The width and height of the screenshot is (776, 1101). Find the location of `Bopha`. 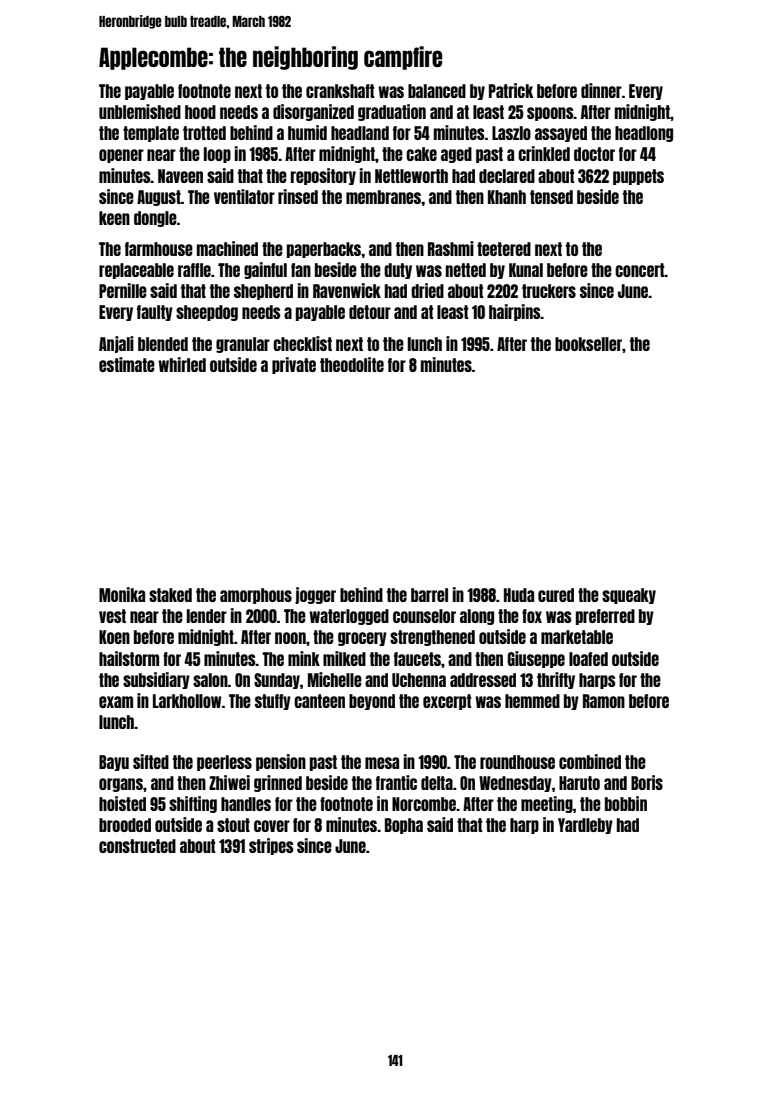

Bopha is located at coordinates (404, 826).
